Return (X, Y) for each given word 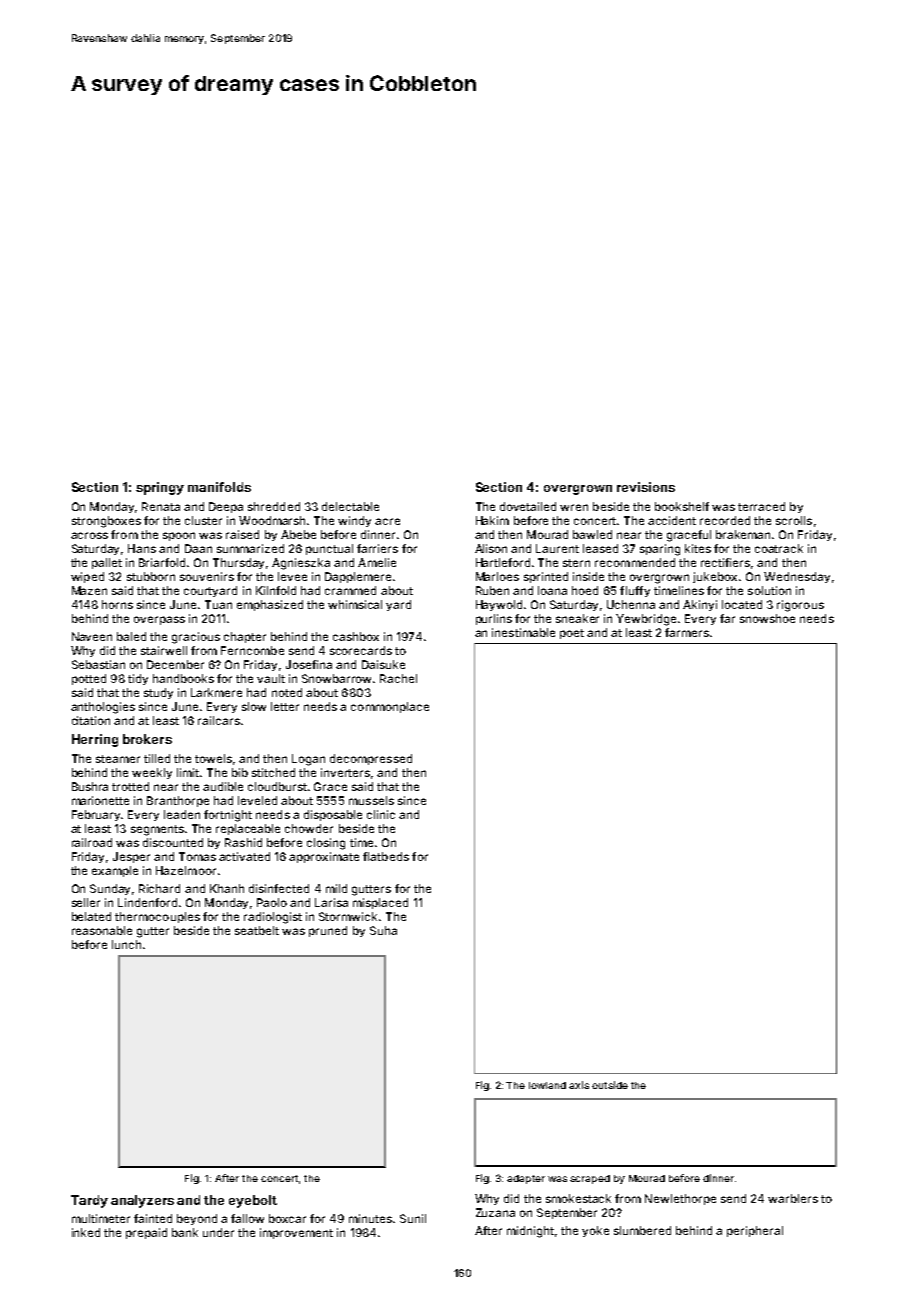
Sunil (413, 1218)
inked (86, 1232)
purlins (494, 619)
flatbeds (386, 856)
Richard (159, 888)
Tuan (218, 604)
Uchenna (631, 604)
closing (326, 844)
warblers (793, 1198)
